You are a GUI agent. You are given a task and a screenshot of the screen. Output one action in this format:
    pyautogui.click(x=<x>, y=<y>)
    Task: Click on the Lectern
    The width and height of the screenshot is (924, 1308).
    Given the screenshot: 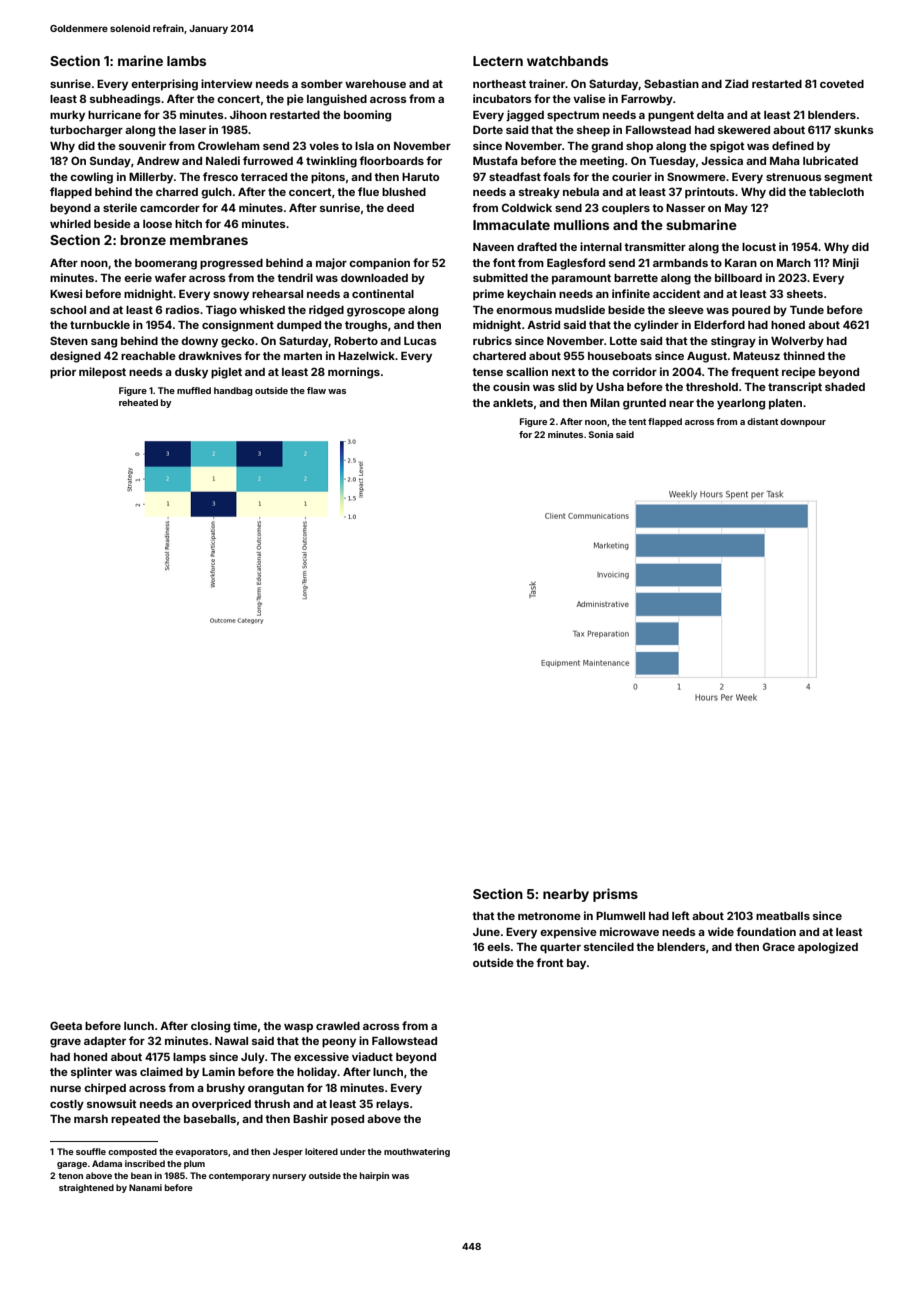 What is the action you would take?
    pyautogui.click(x=498, y=61)
